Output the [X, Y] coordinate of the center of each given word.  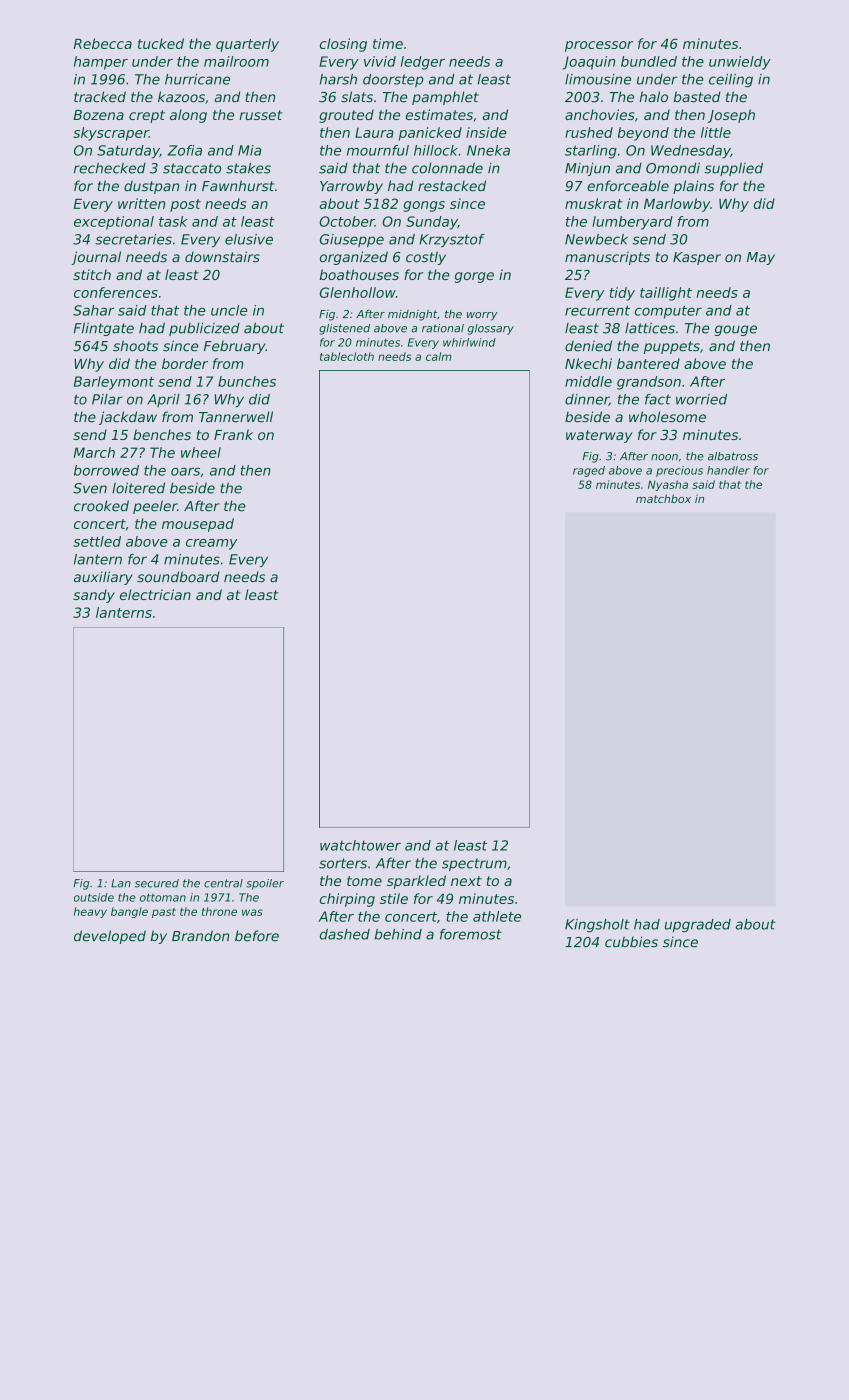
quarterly [247, 45]
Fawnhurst [238, 186]
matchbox [663, 498]
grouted [347, 116]
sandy [94, 596]
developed [110, 937]
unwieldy [740, 63]
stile [394, 898]
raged [589, 471]
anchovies [600, 114]
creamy [211, 544]
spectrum [474, 864]
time [388, 43]
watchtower [360, 845]
